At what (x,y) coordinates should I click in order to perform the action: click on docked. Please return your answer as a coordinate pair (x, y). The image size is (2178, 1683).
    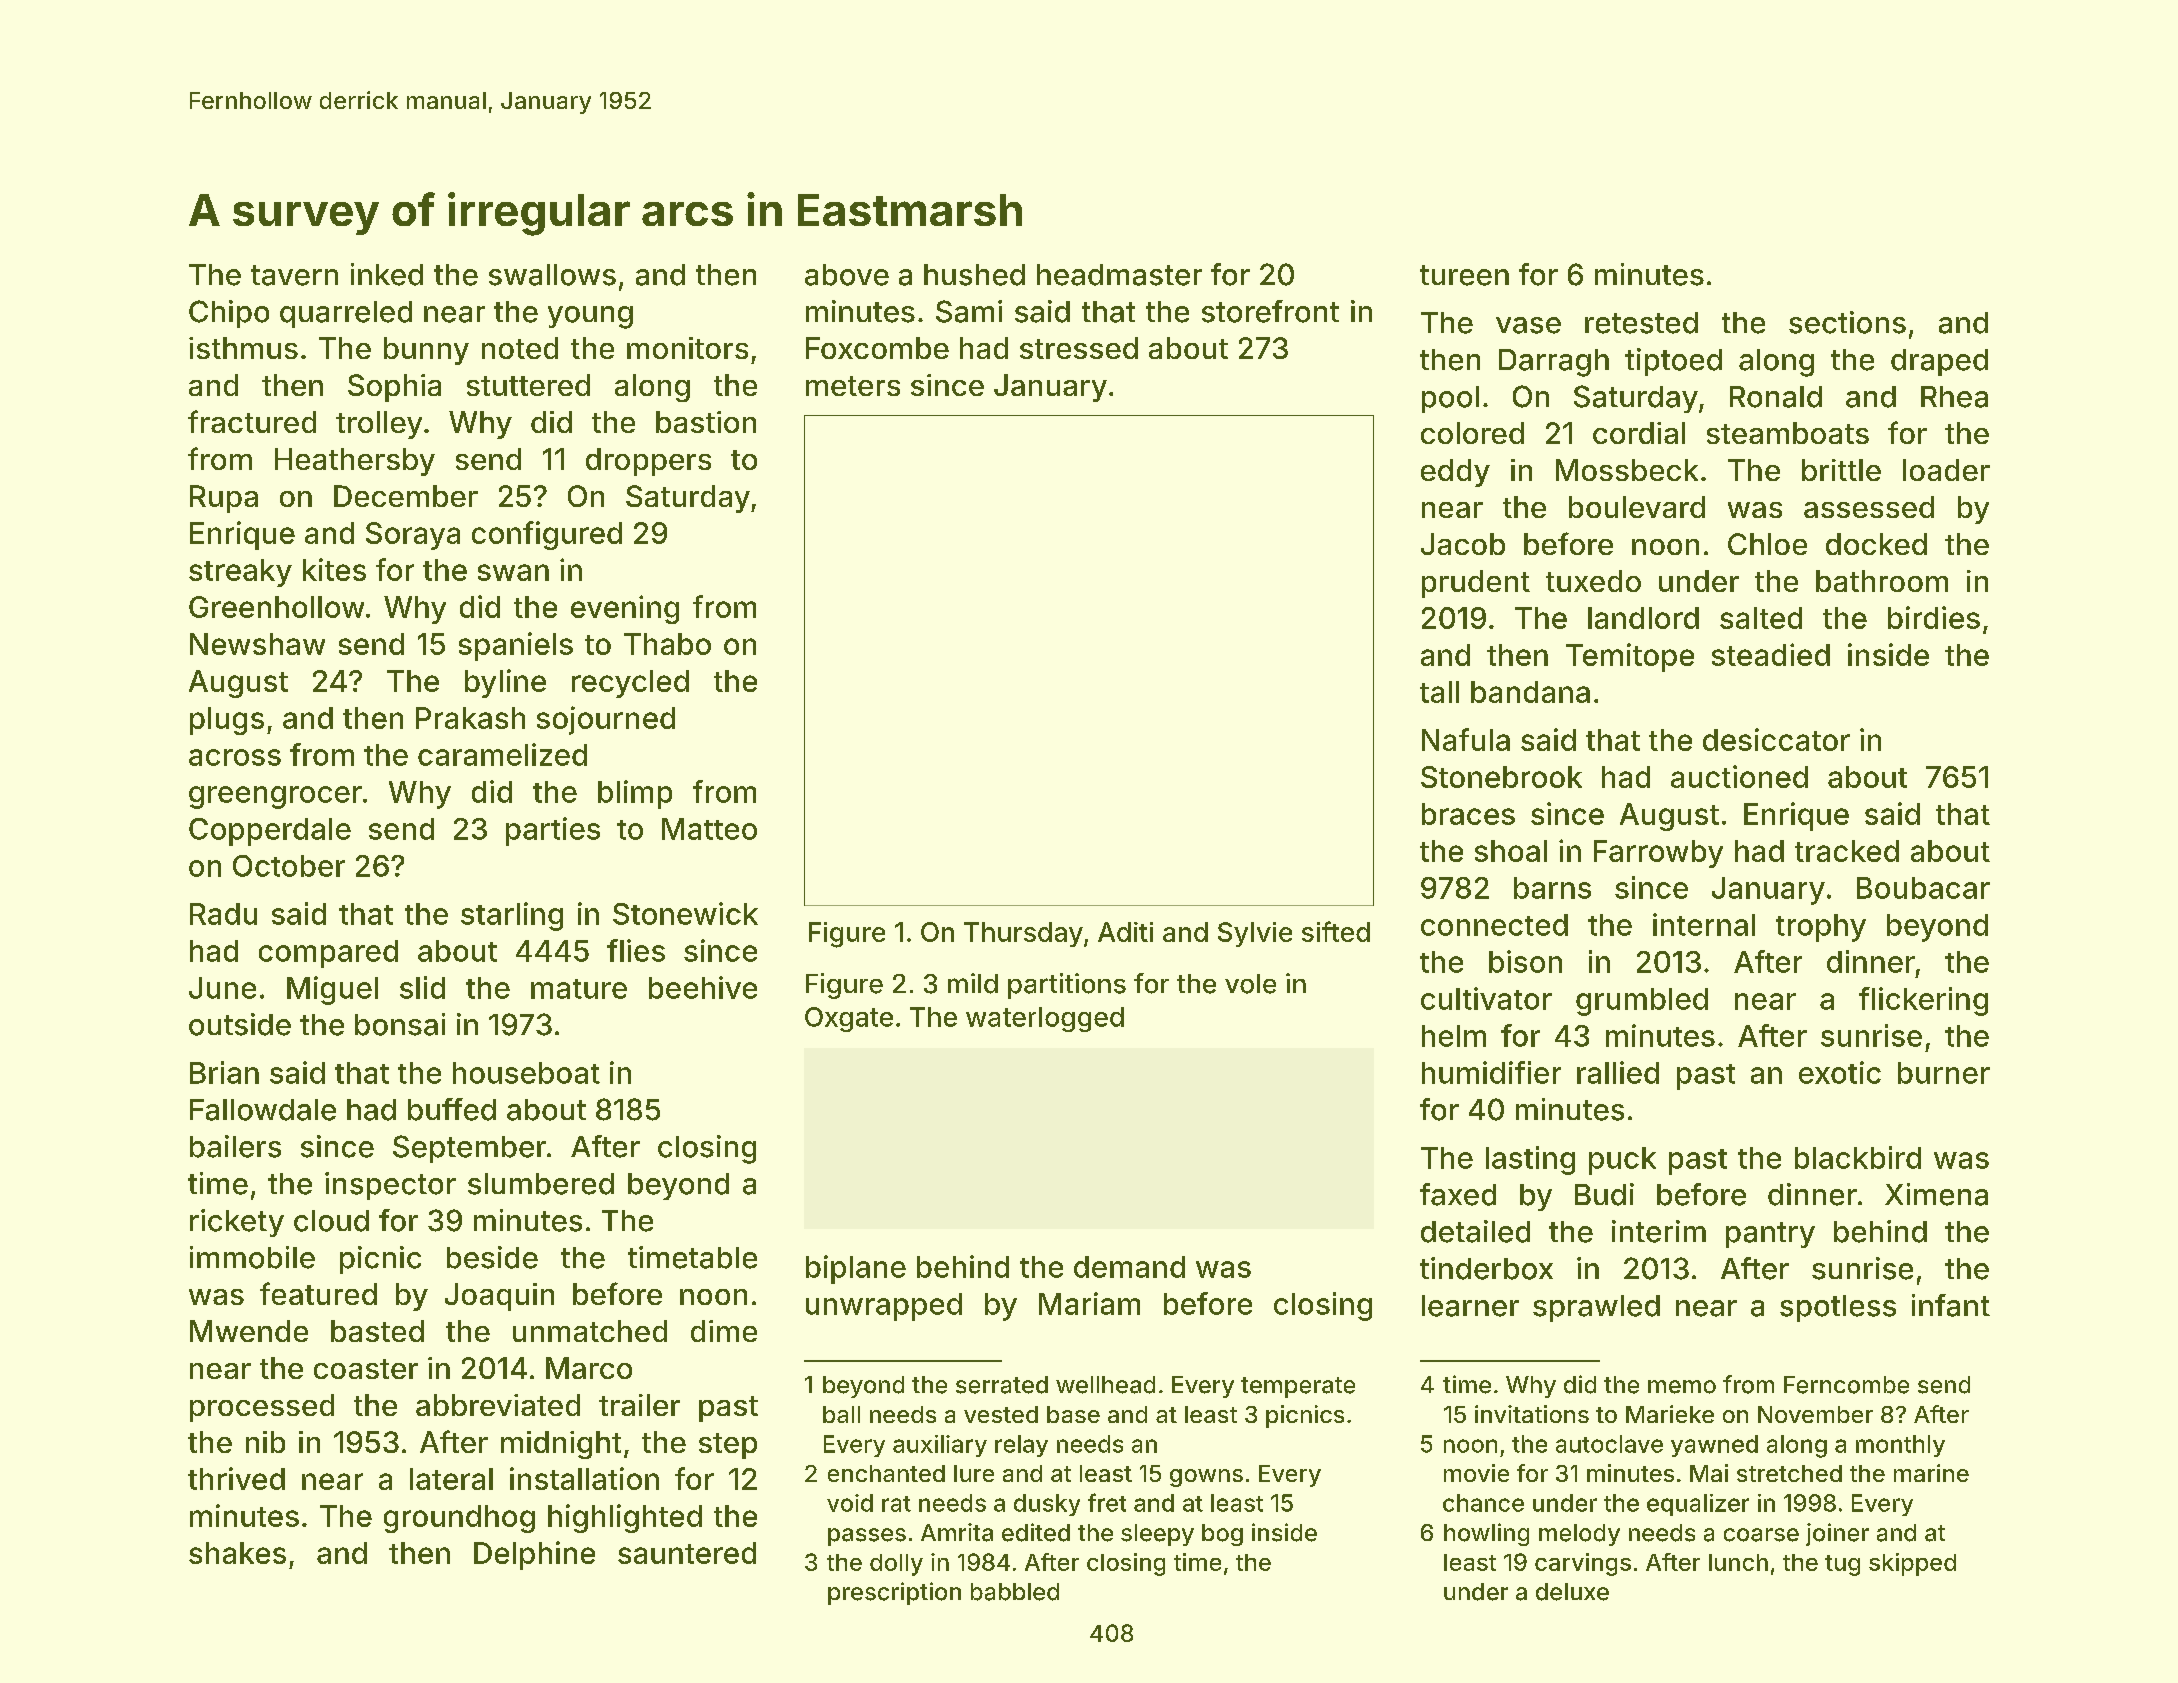
    Looking at the image, I should click on (1876, 544).
